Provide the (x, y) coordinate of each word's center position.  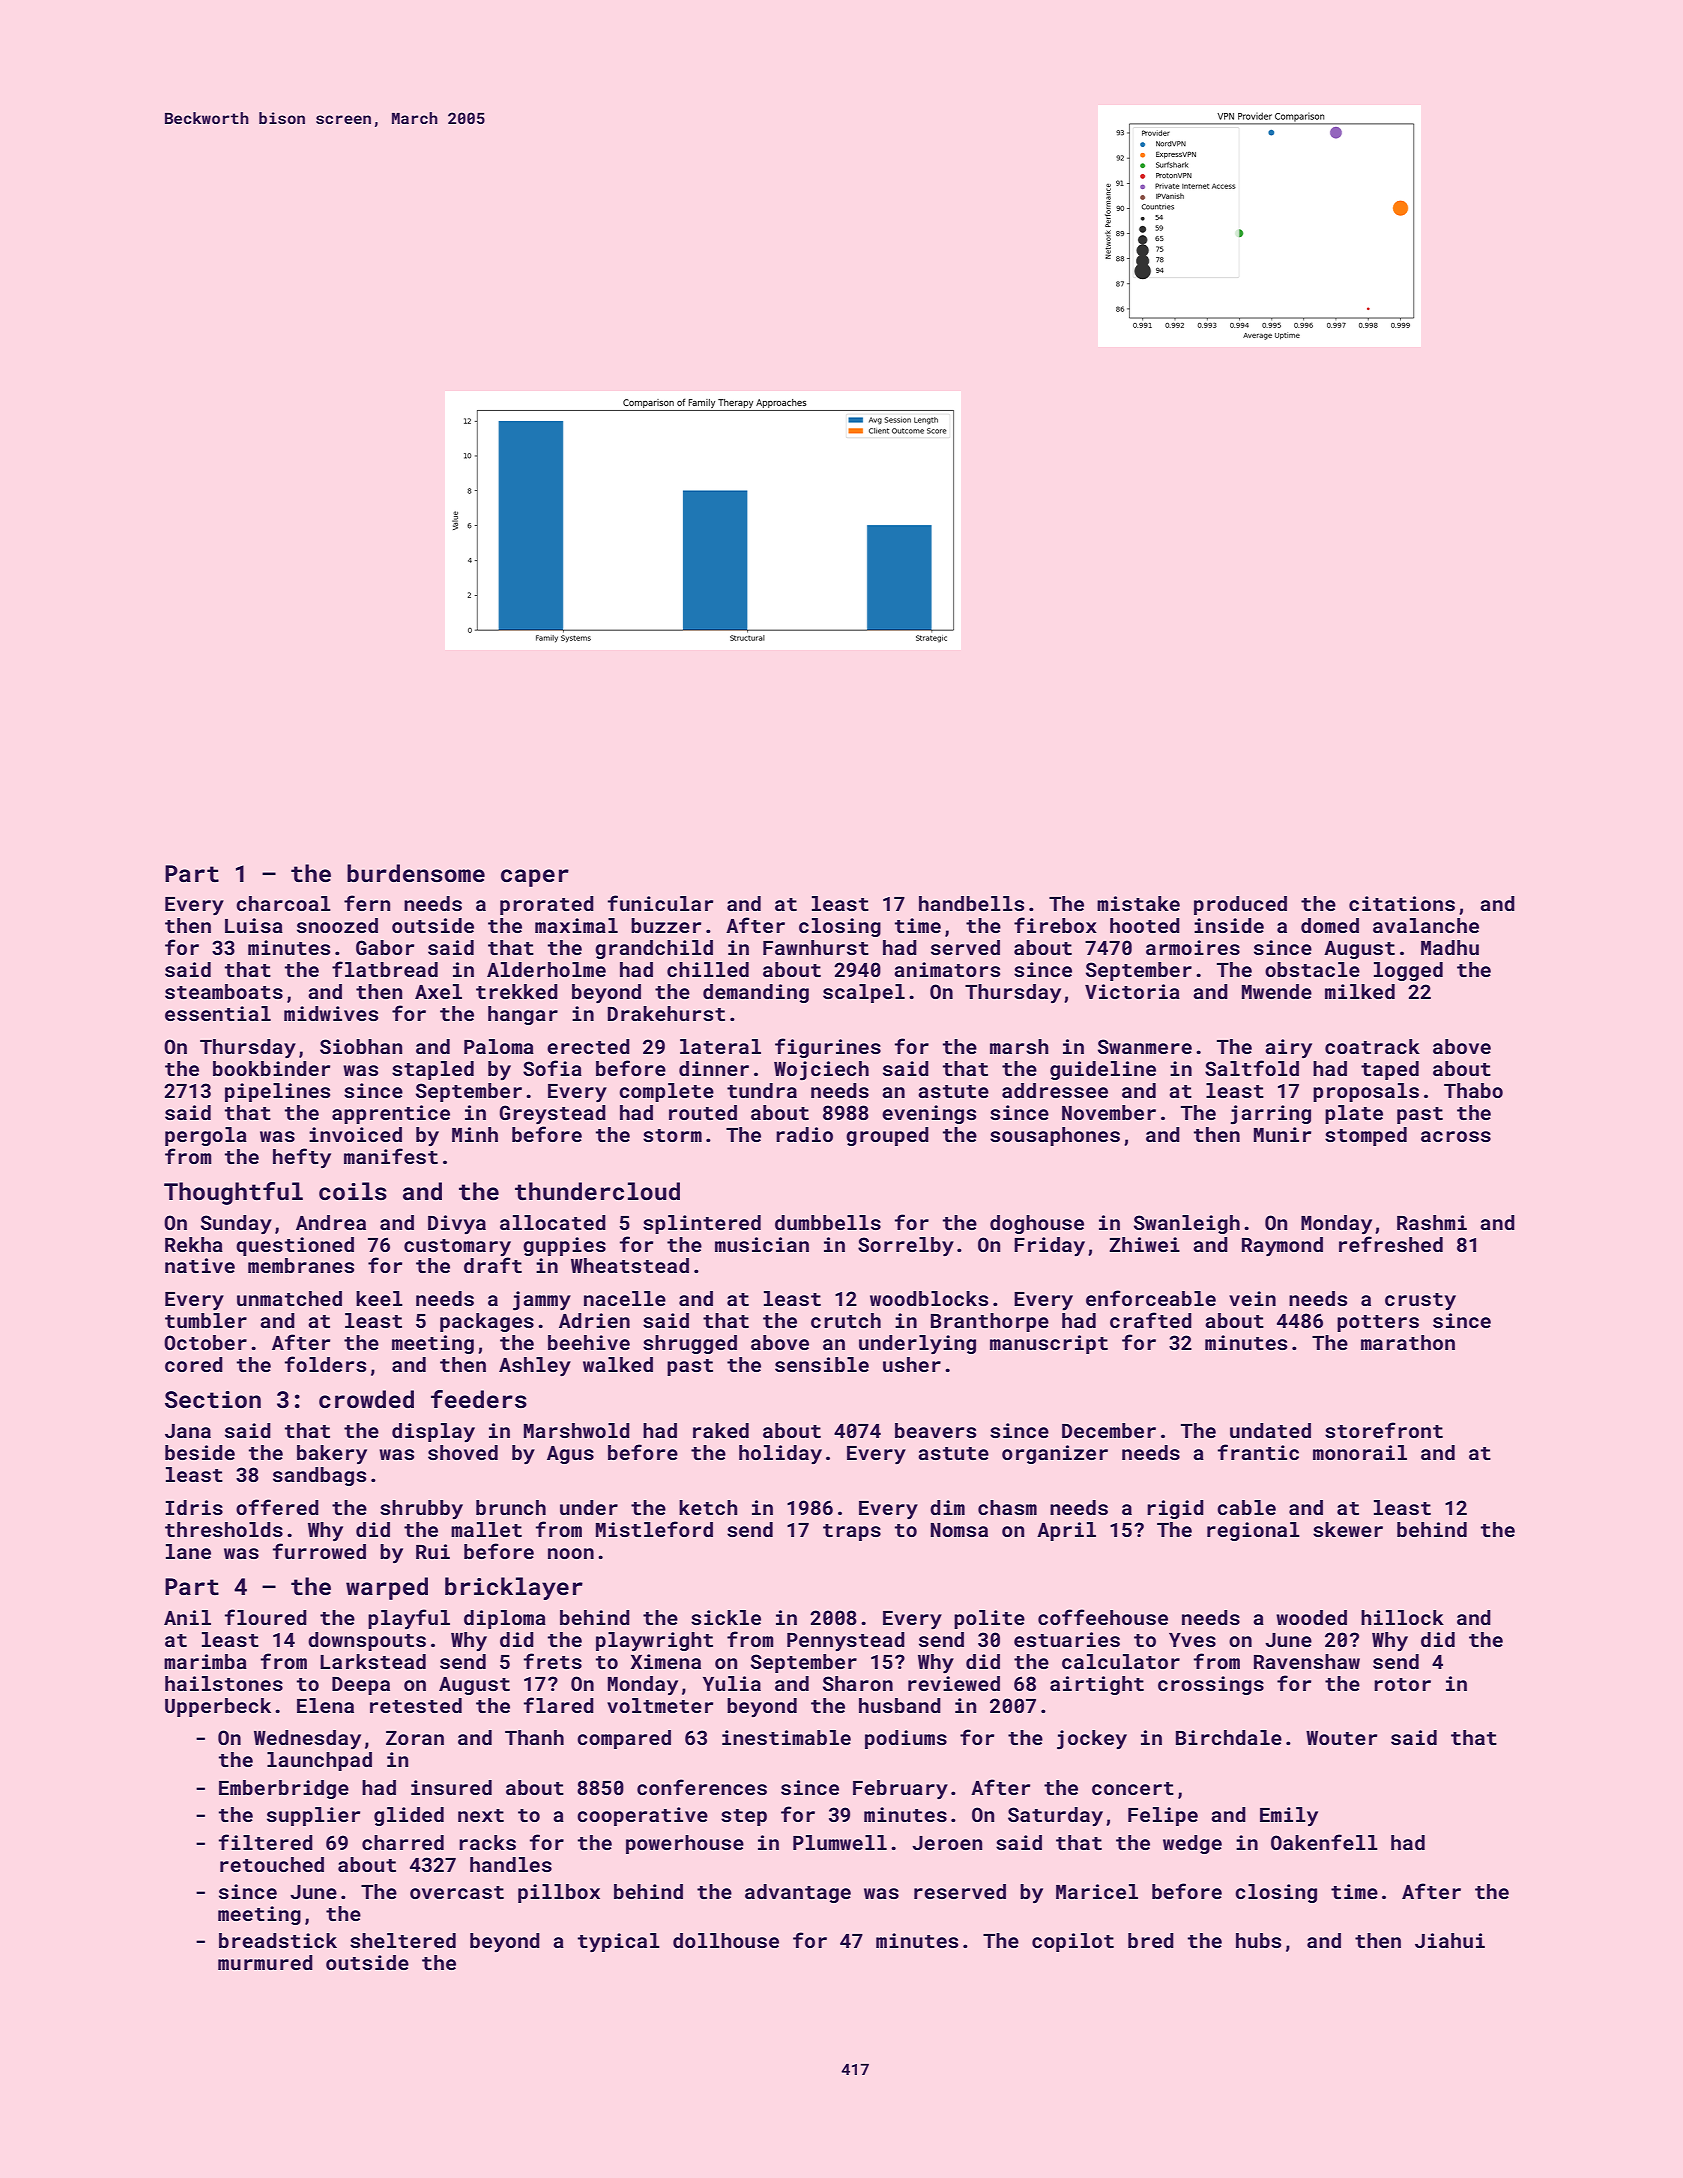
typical (619, 1943)
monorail (1360, 1452)
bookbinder (271, 1068)
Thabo (1473, 1090)
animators (947, 969)
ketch (708, 1507)
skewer (1348, 1529)
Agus (570, 1455)
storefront (1384, 1430)
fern (367, 903)
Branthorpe (990, 1322)
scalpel (864, 993)
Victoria (1132, 991)
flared (559, 1705)
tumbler (206, 1320)
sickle (726, 1617)
